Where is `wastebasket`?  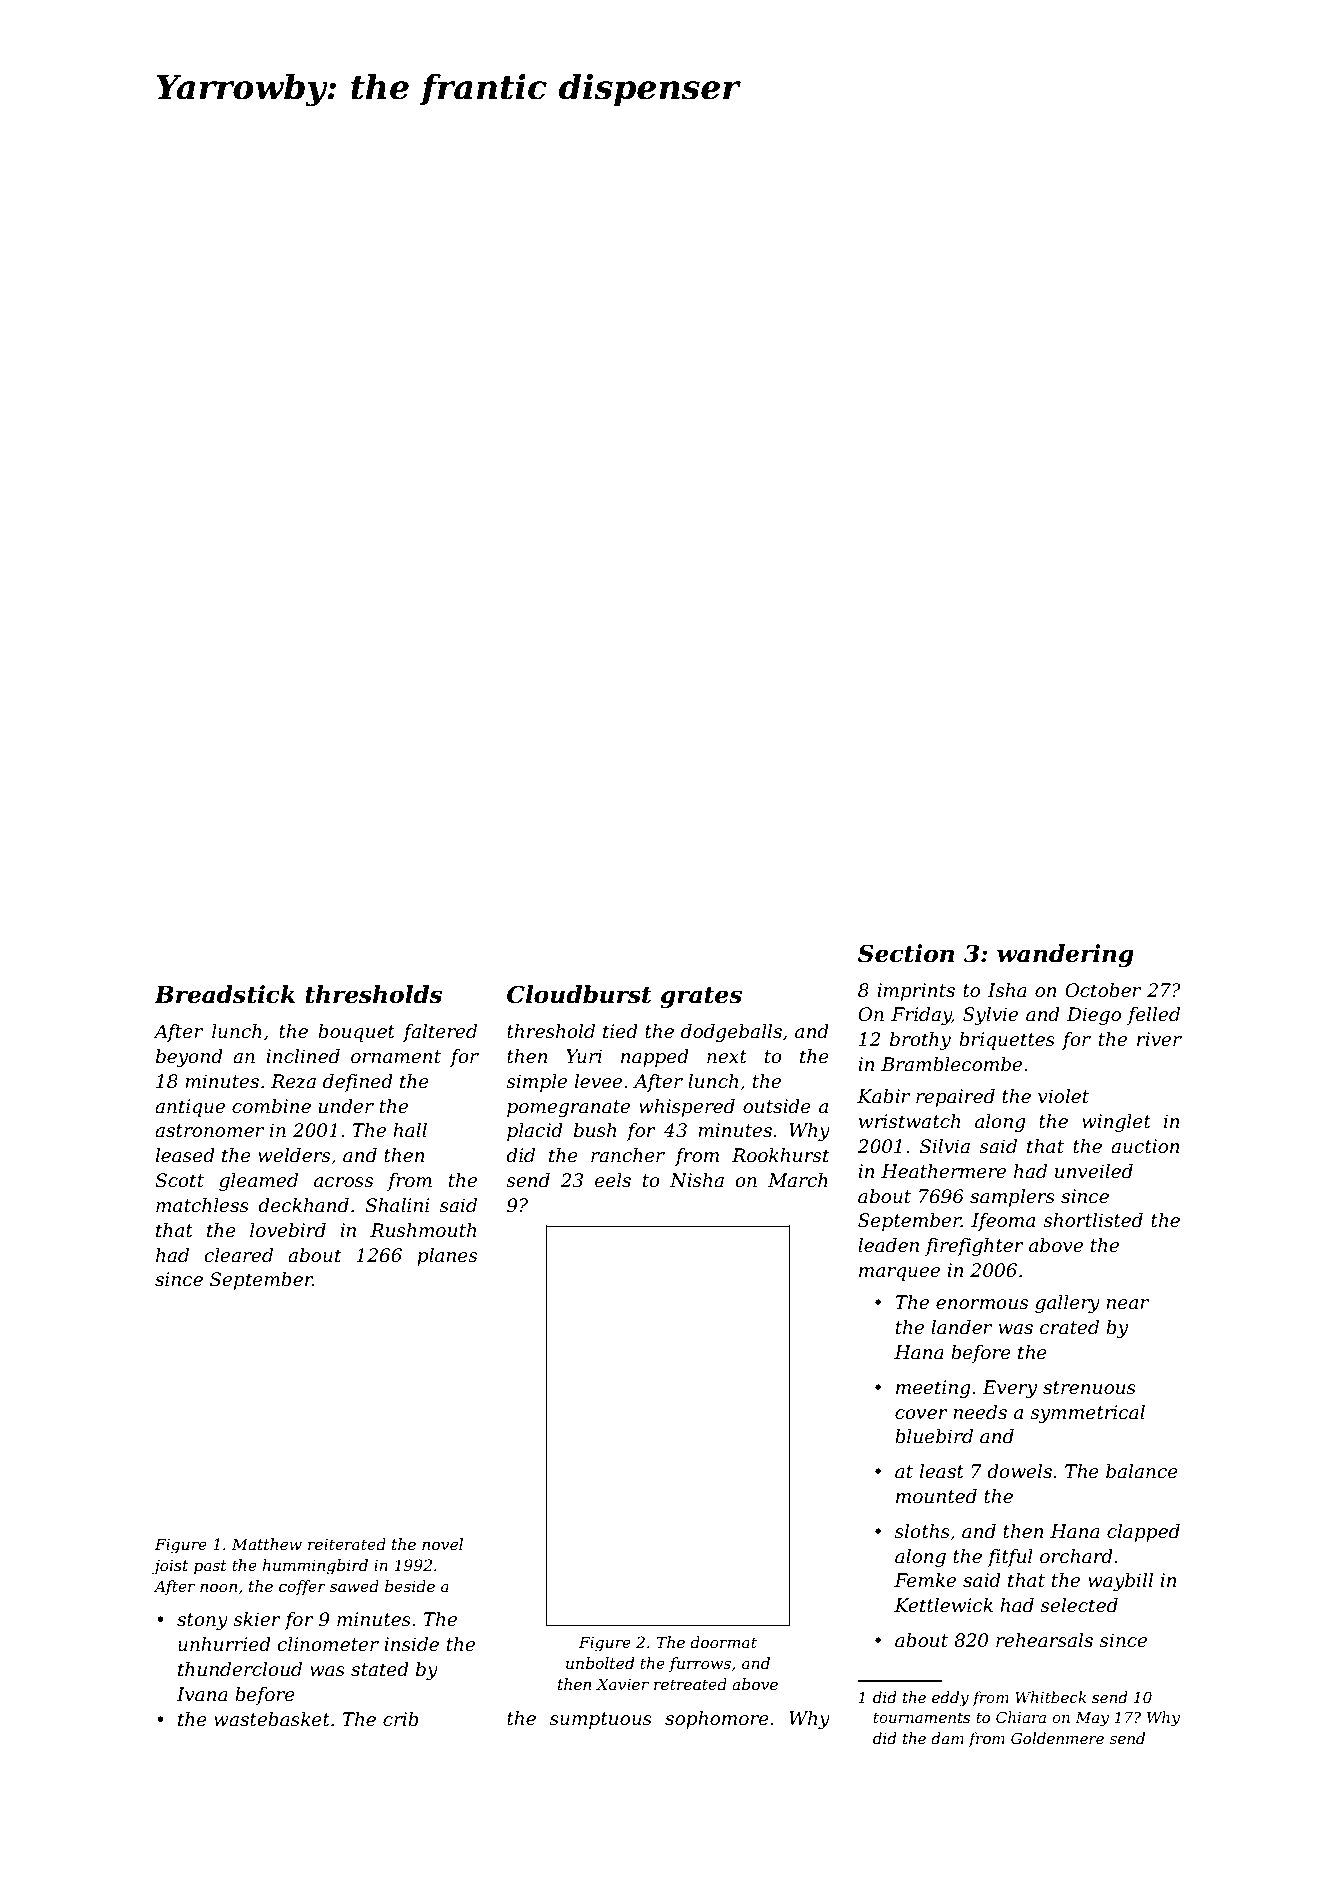 wastebasket is located at coordinates (272, 1719).
